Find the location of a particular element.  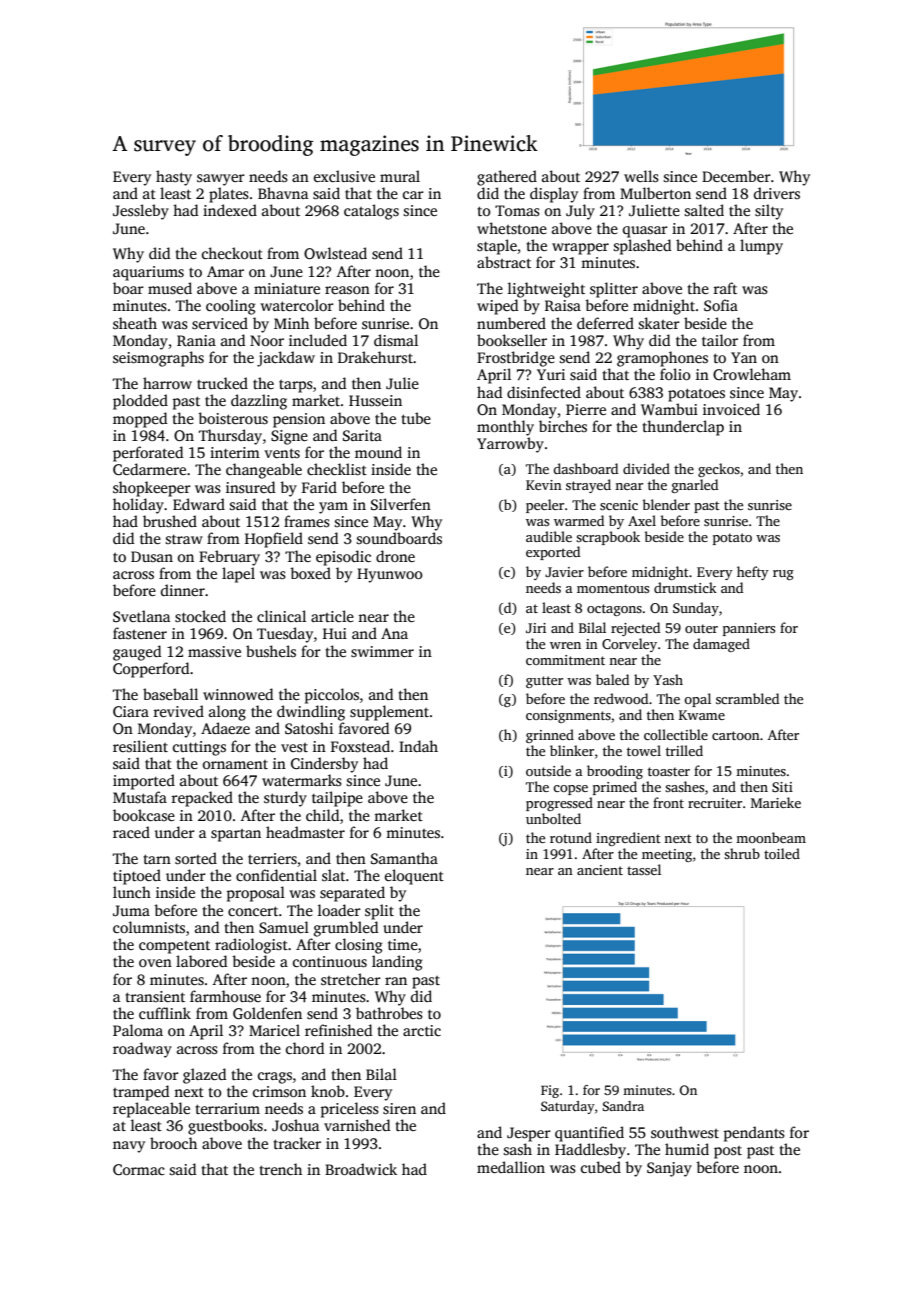

arctic is located at coordinates (422, 1030).
